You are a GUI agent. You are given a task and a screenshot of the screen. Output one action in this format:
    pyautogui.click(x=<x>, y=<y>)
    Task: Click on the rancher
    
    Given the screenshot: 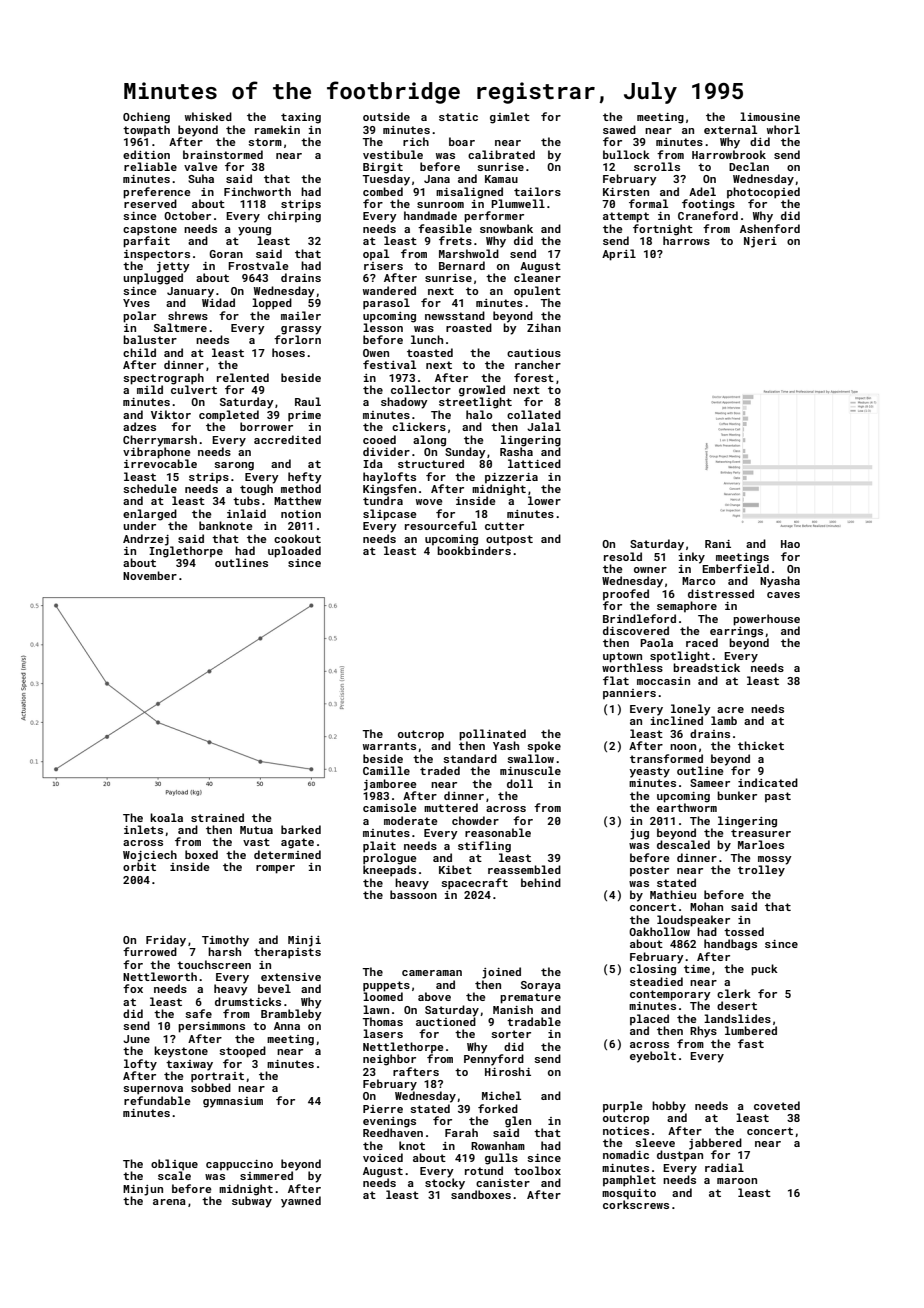 What is the action you would take?
    pyautogui.click(x=538, y=364)
